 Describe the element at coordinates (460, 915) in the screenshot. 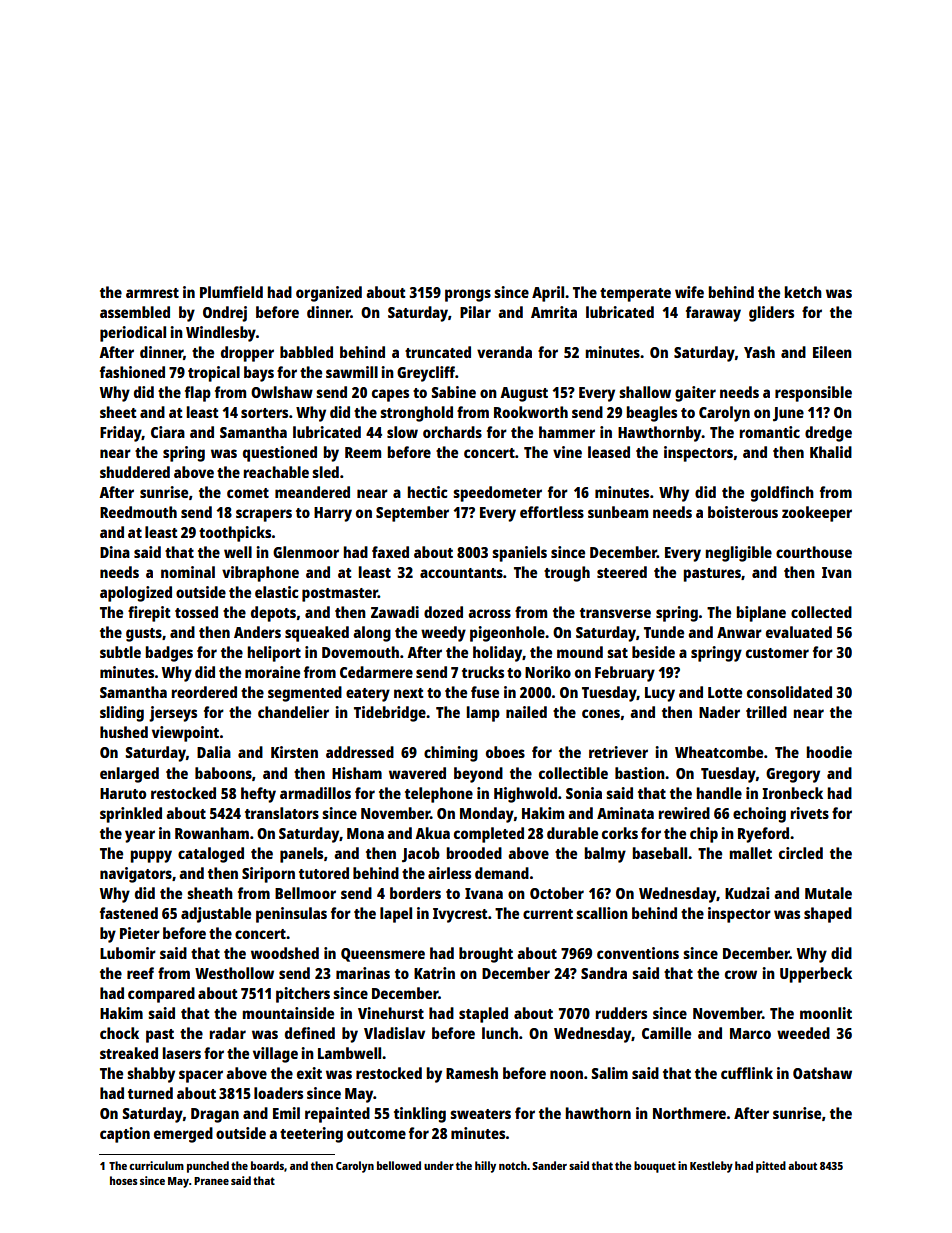

I see `Ivycrest` at that location.
